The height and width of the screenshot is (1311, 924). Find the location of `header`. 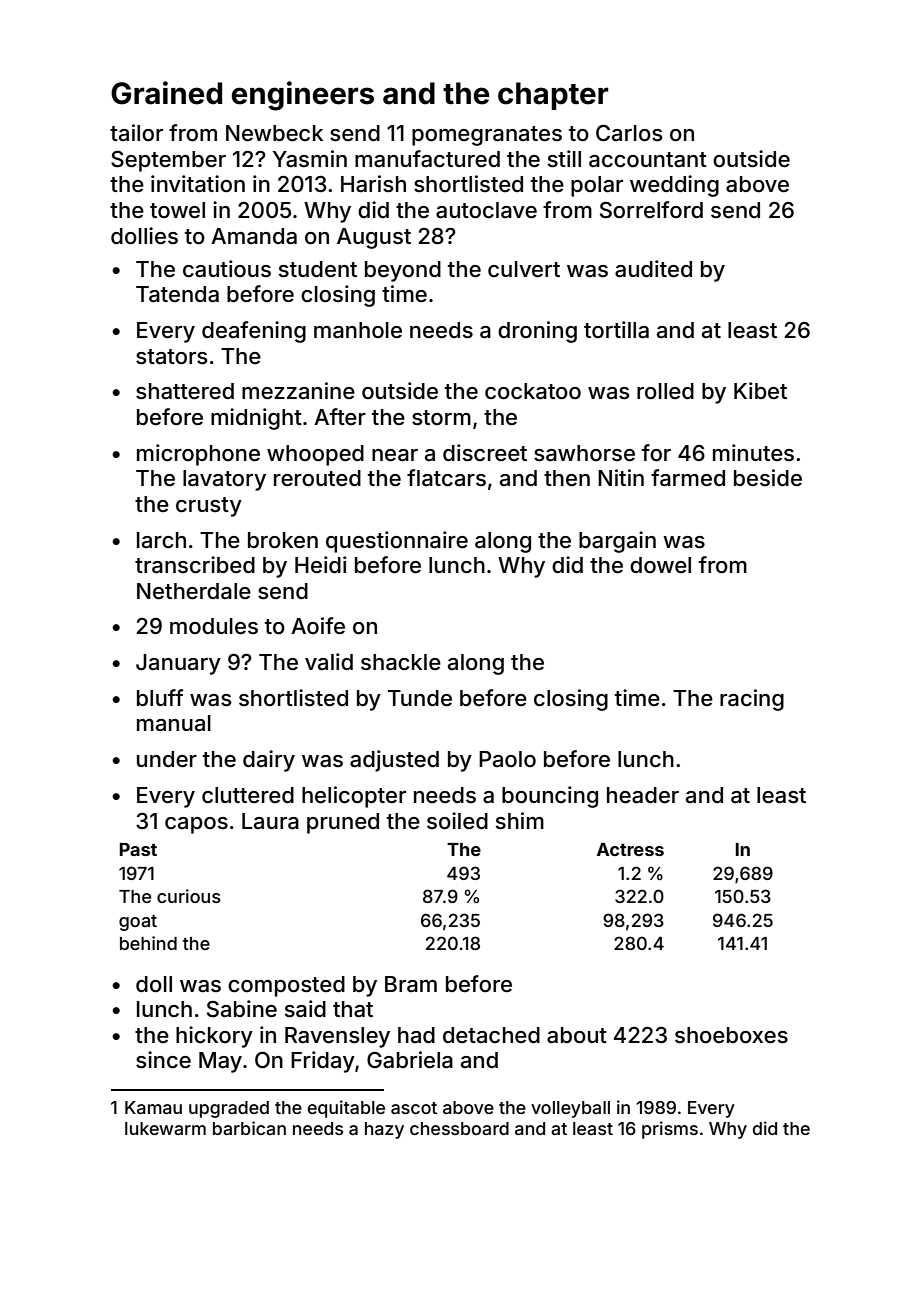

header is located at coordinates (643, 795).
